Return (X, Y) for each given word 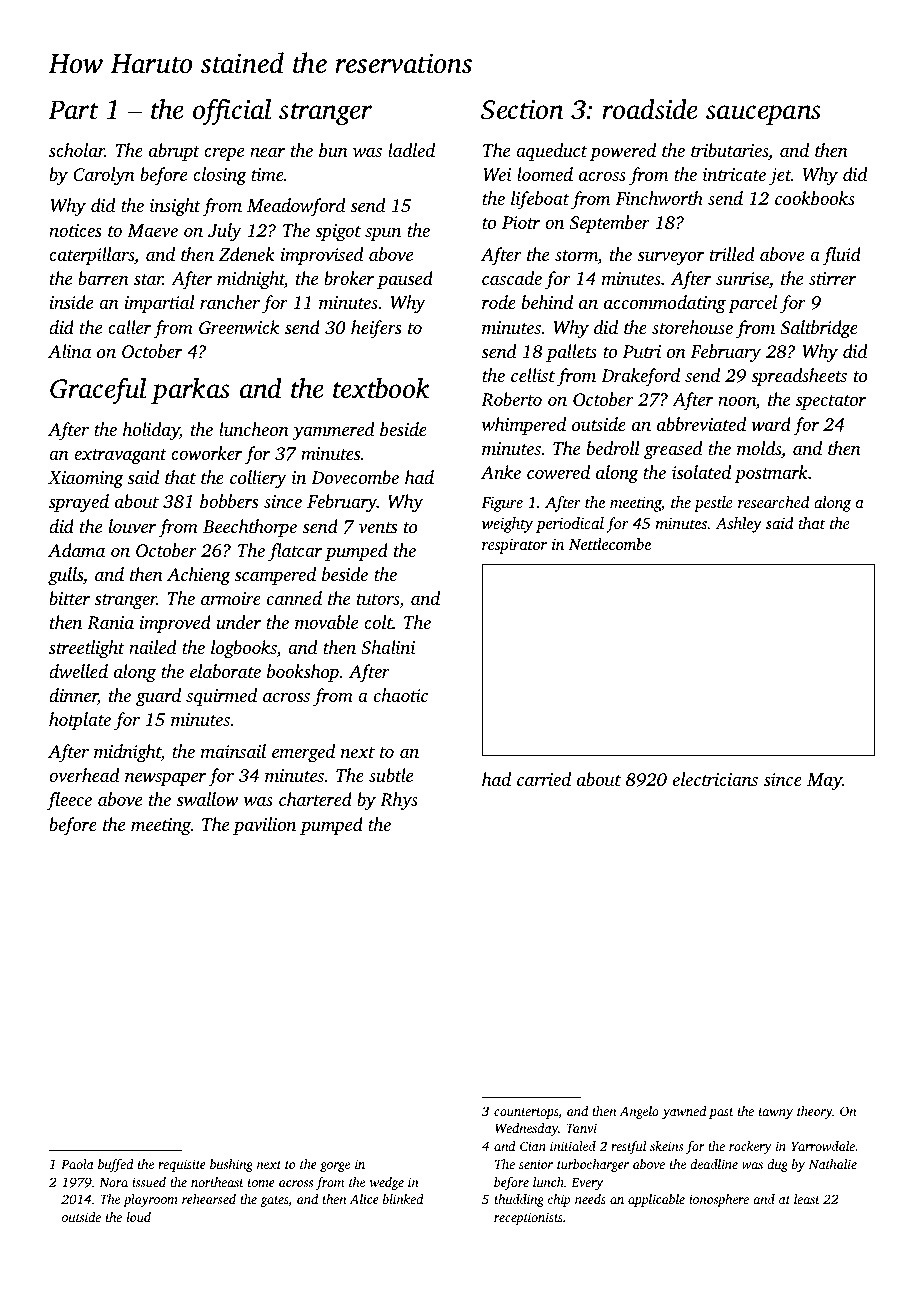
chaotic (401, 695)
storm (576, 255)
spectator (831, 402)
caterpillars (92, 256)
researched (773, 502)
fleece (69, 801)
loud (139, 1217)
